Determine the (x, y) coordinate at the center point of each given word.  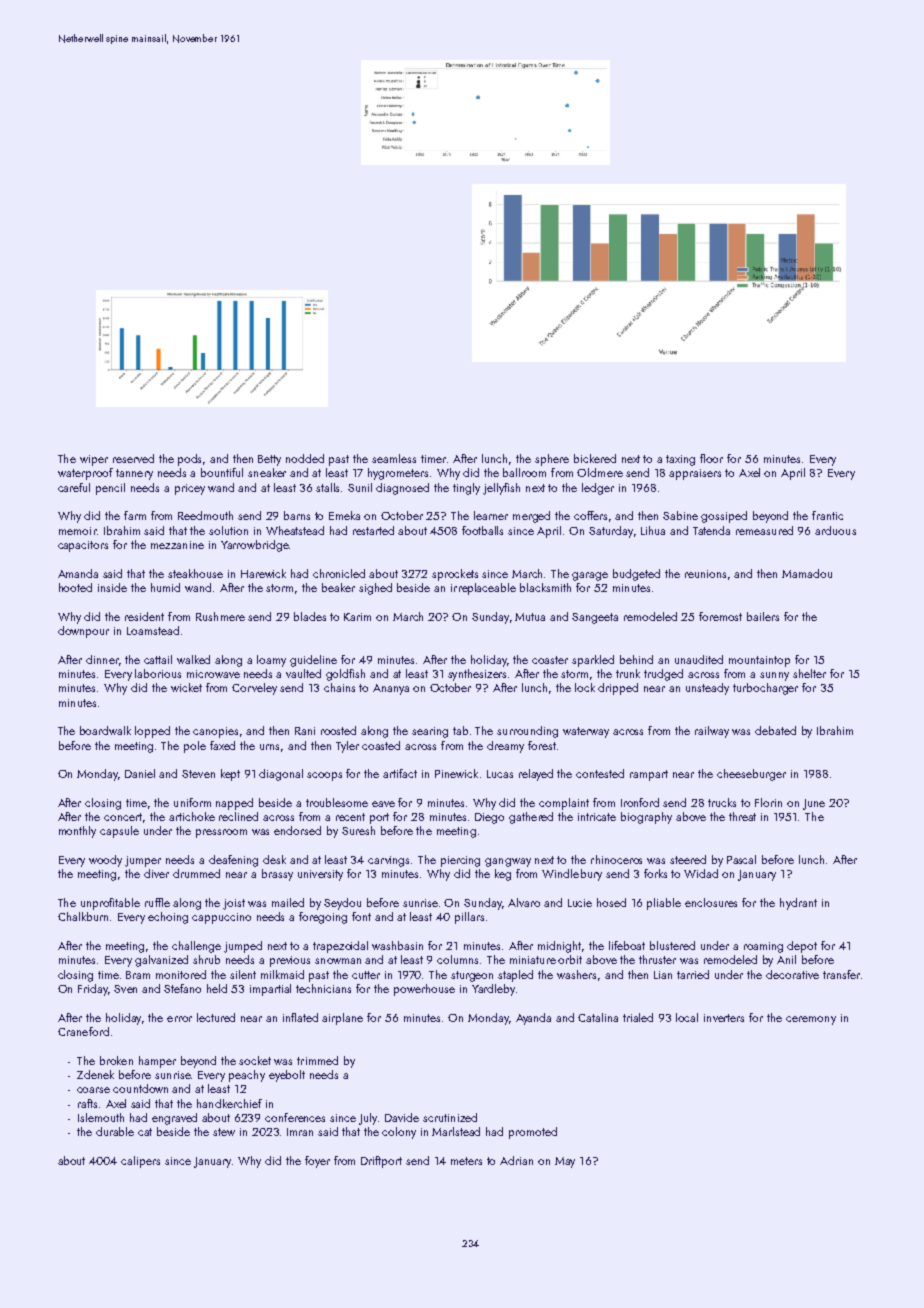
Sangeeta (595, 618)
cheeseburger (751, 775)
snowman (338, 961)
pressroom (221, 833)
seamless (394, 458)
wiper (94, 460)
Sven (125, 989)
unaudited (699, 659)
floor (711, 458)
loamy (271, 661)
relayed (536, 775)
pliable (664, 904)
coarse (93, 1090)
